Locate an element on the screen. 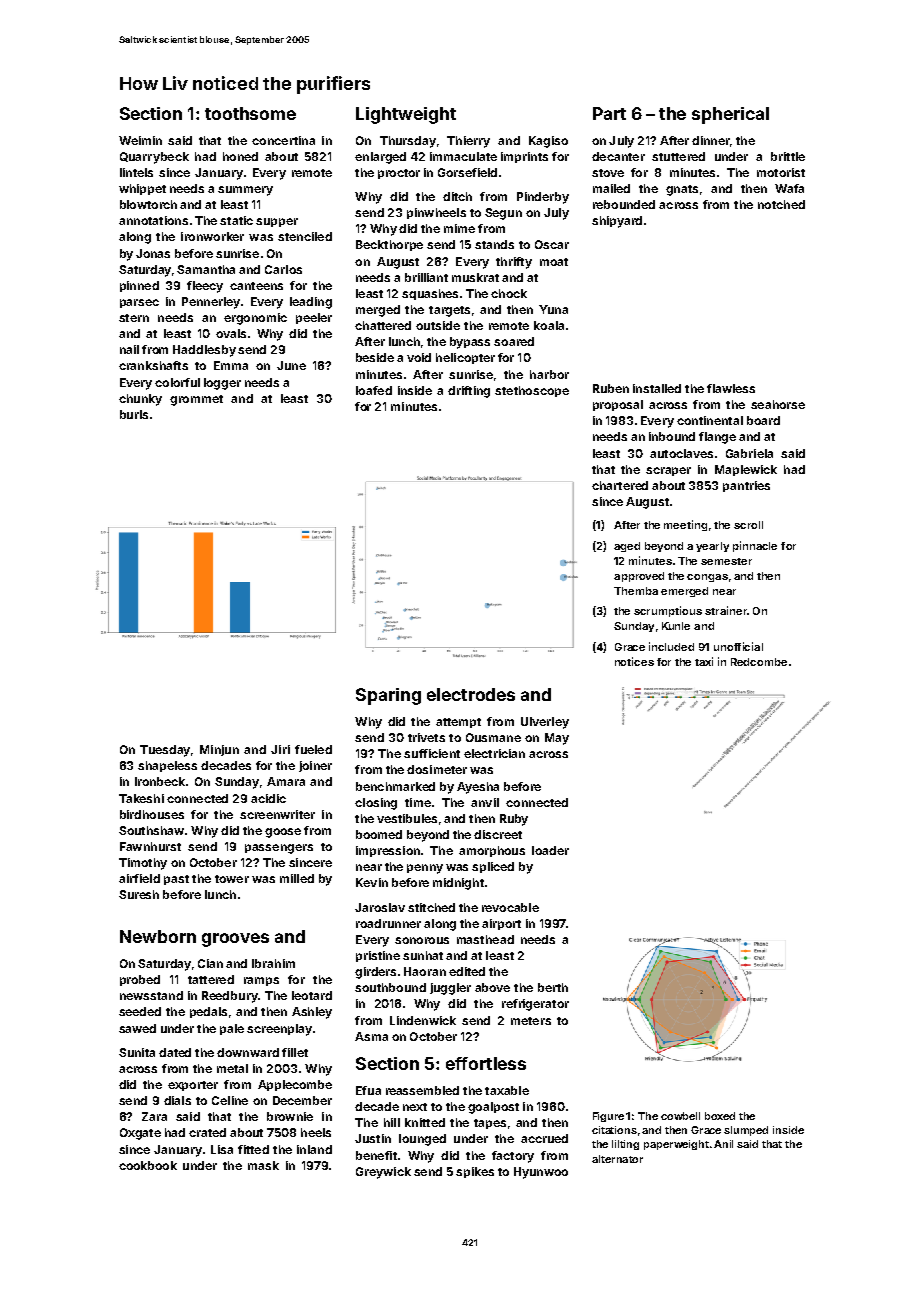 This screenshot has width=924, height=1308. berth is located at coordinates (553, 987).
